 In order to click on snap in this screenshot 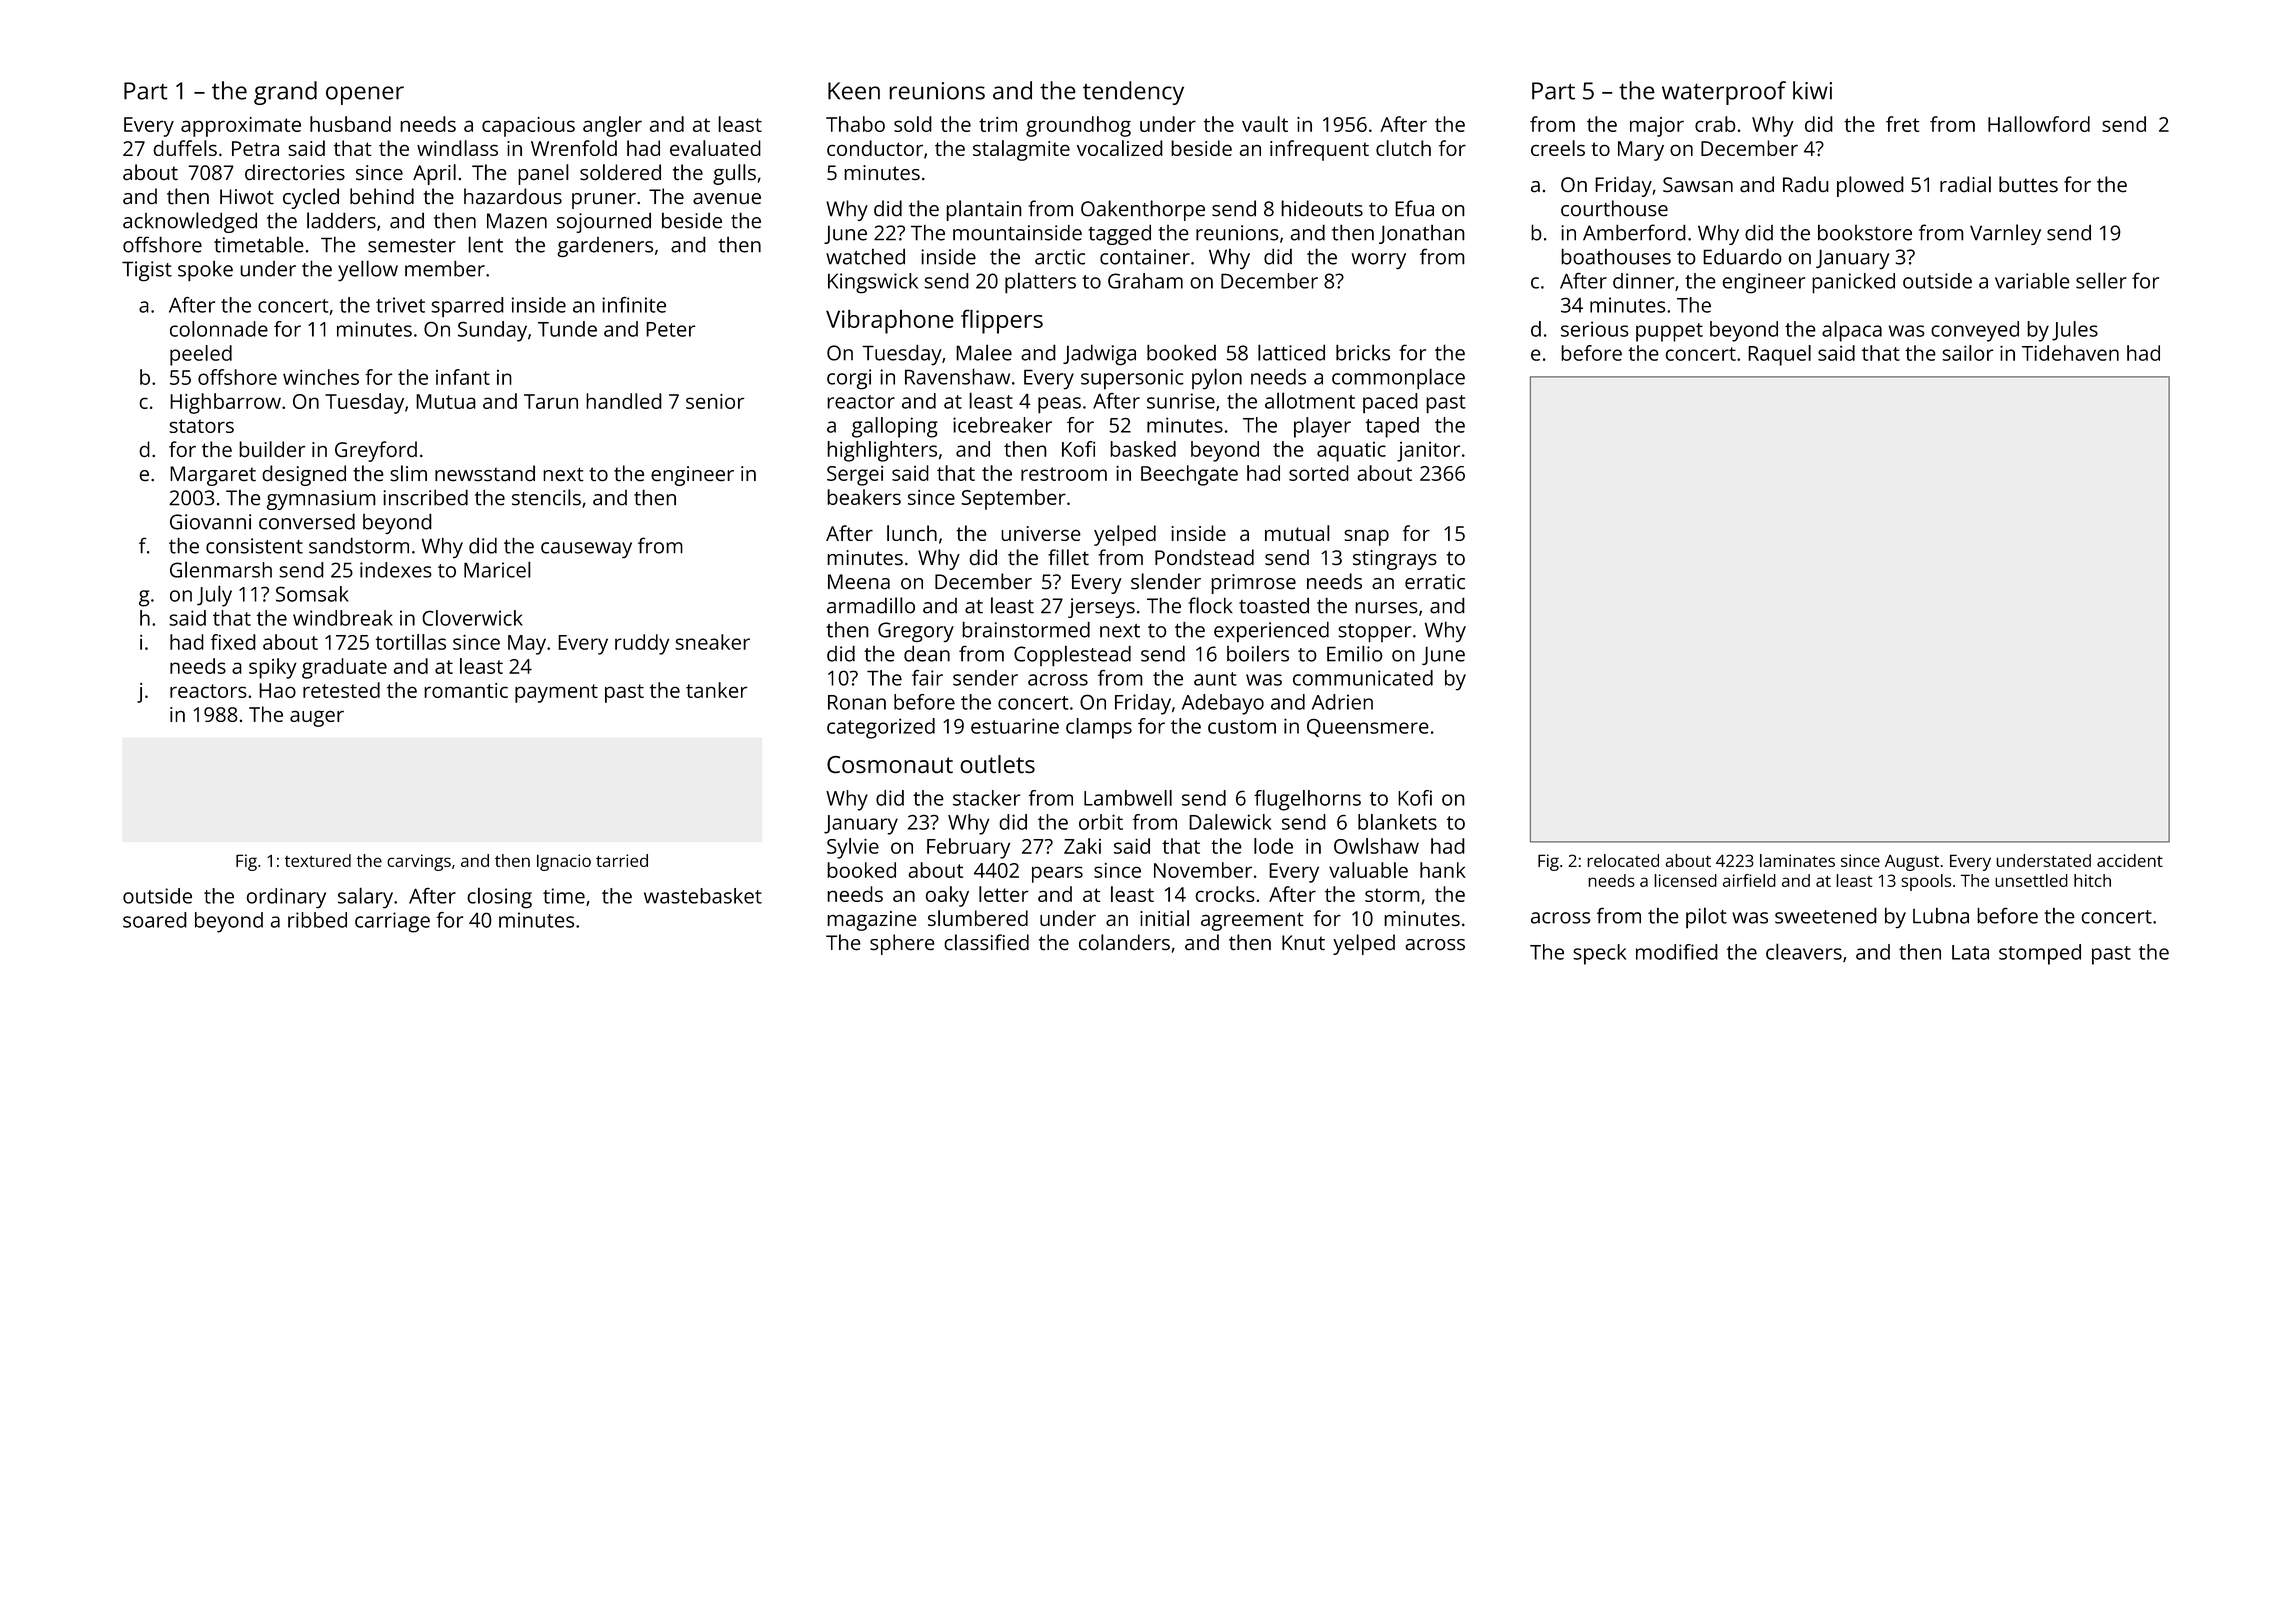, I will do `click(1366, 538)`.
